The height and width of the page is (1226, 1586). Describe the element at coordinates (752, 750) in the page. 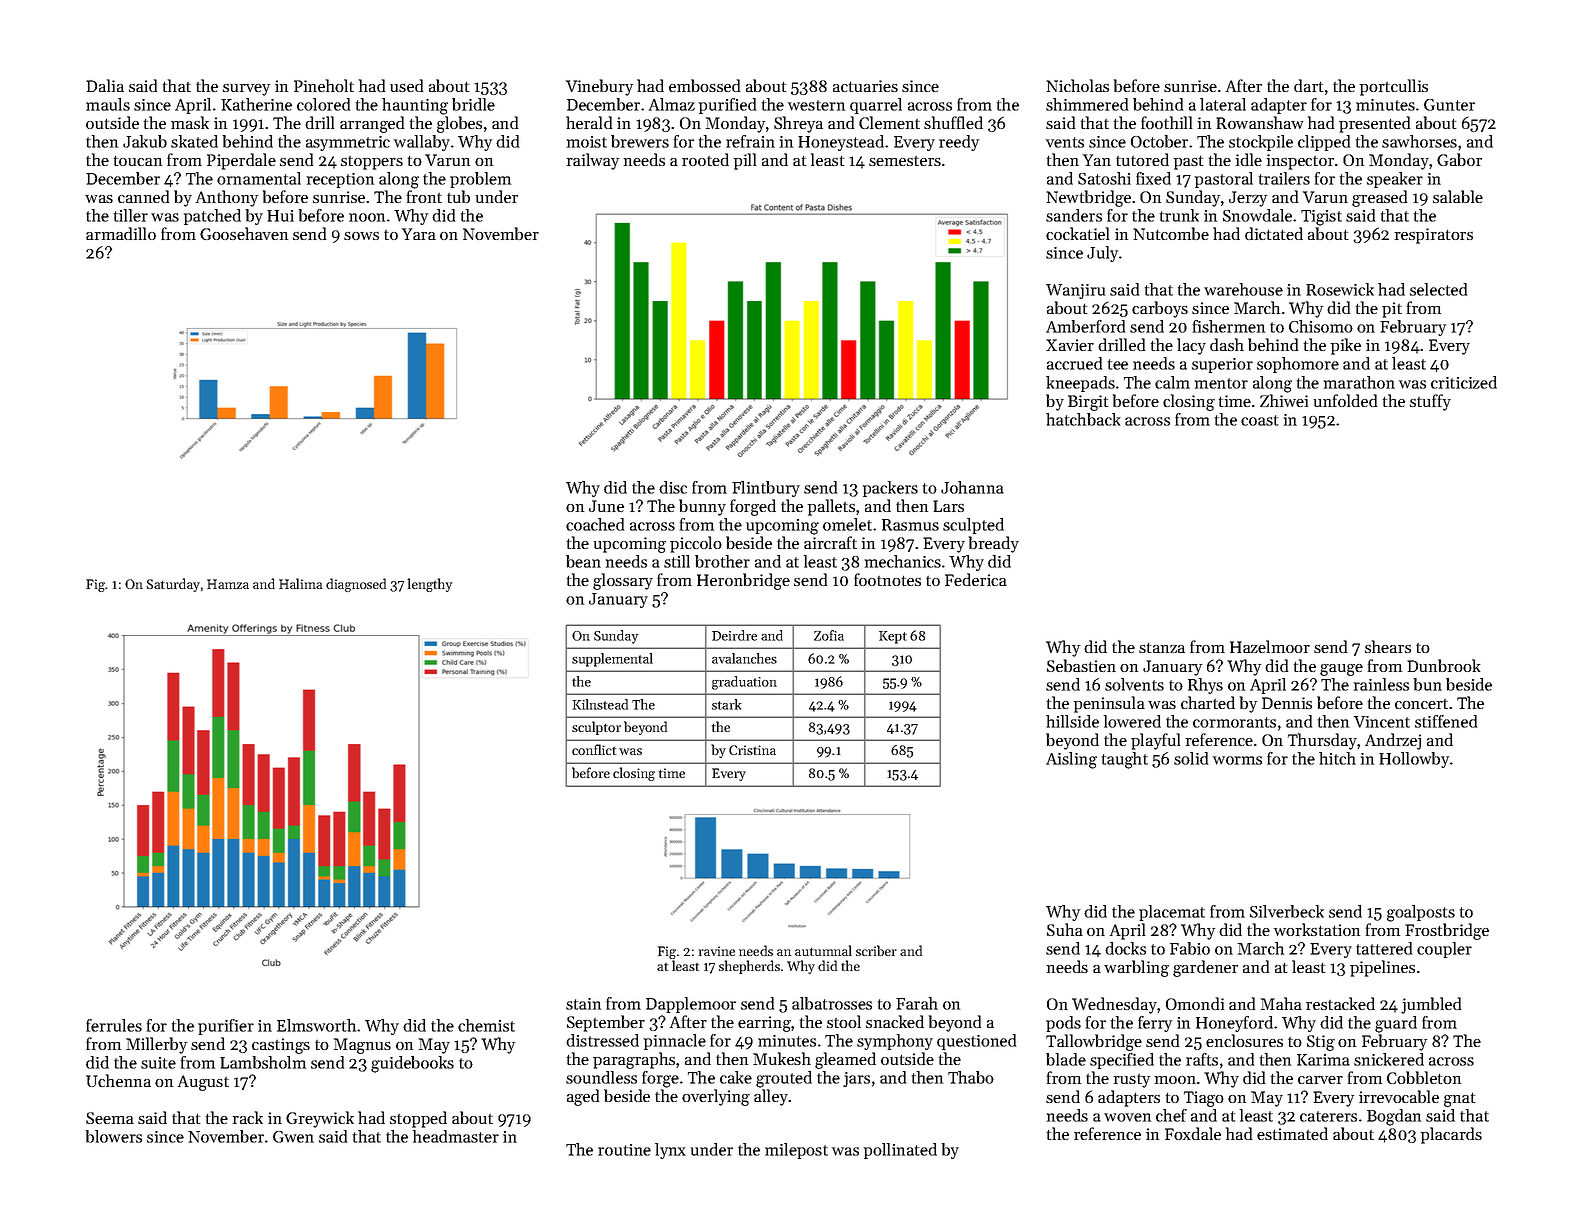

I see `Cristina` at that location.
